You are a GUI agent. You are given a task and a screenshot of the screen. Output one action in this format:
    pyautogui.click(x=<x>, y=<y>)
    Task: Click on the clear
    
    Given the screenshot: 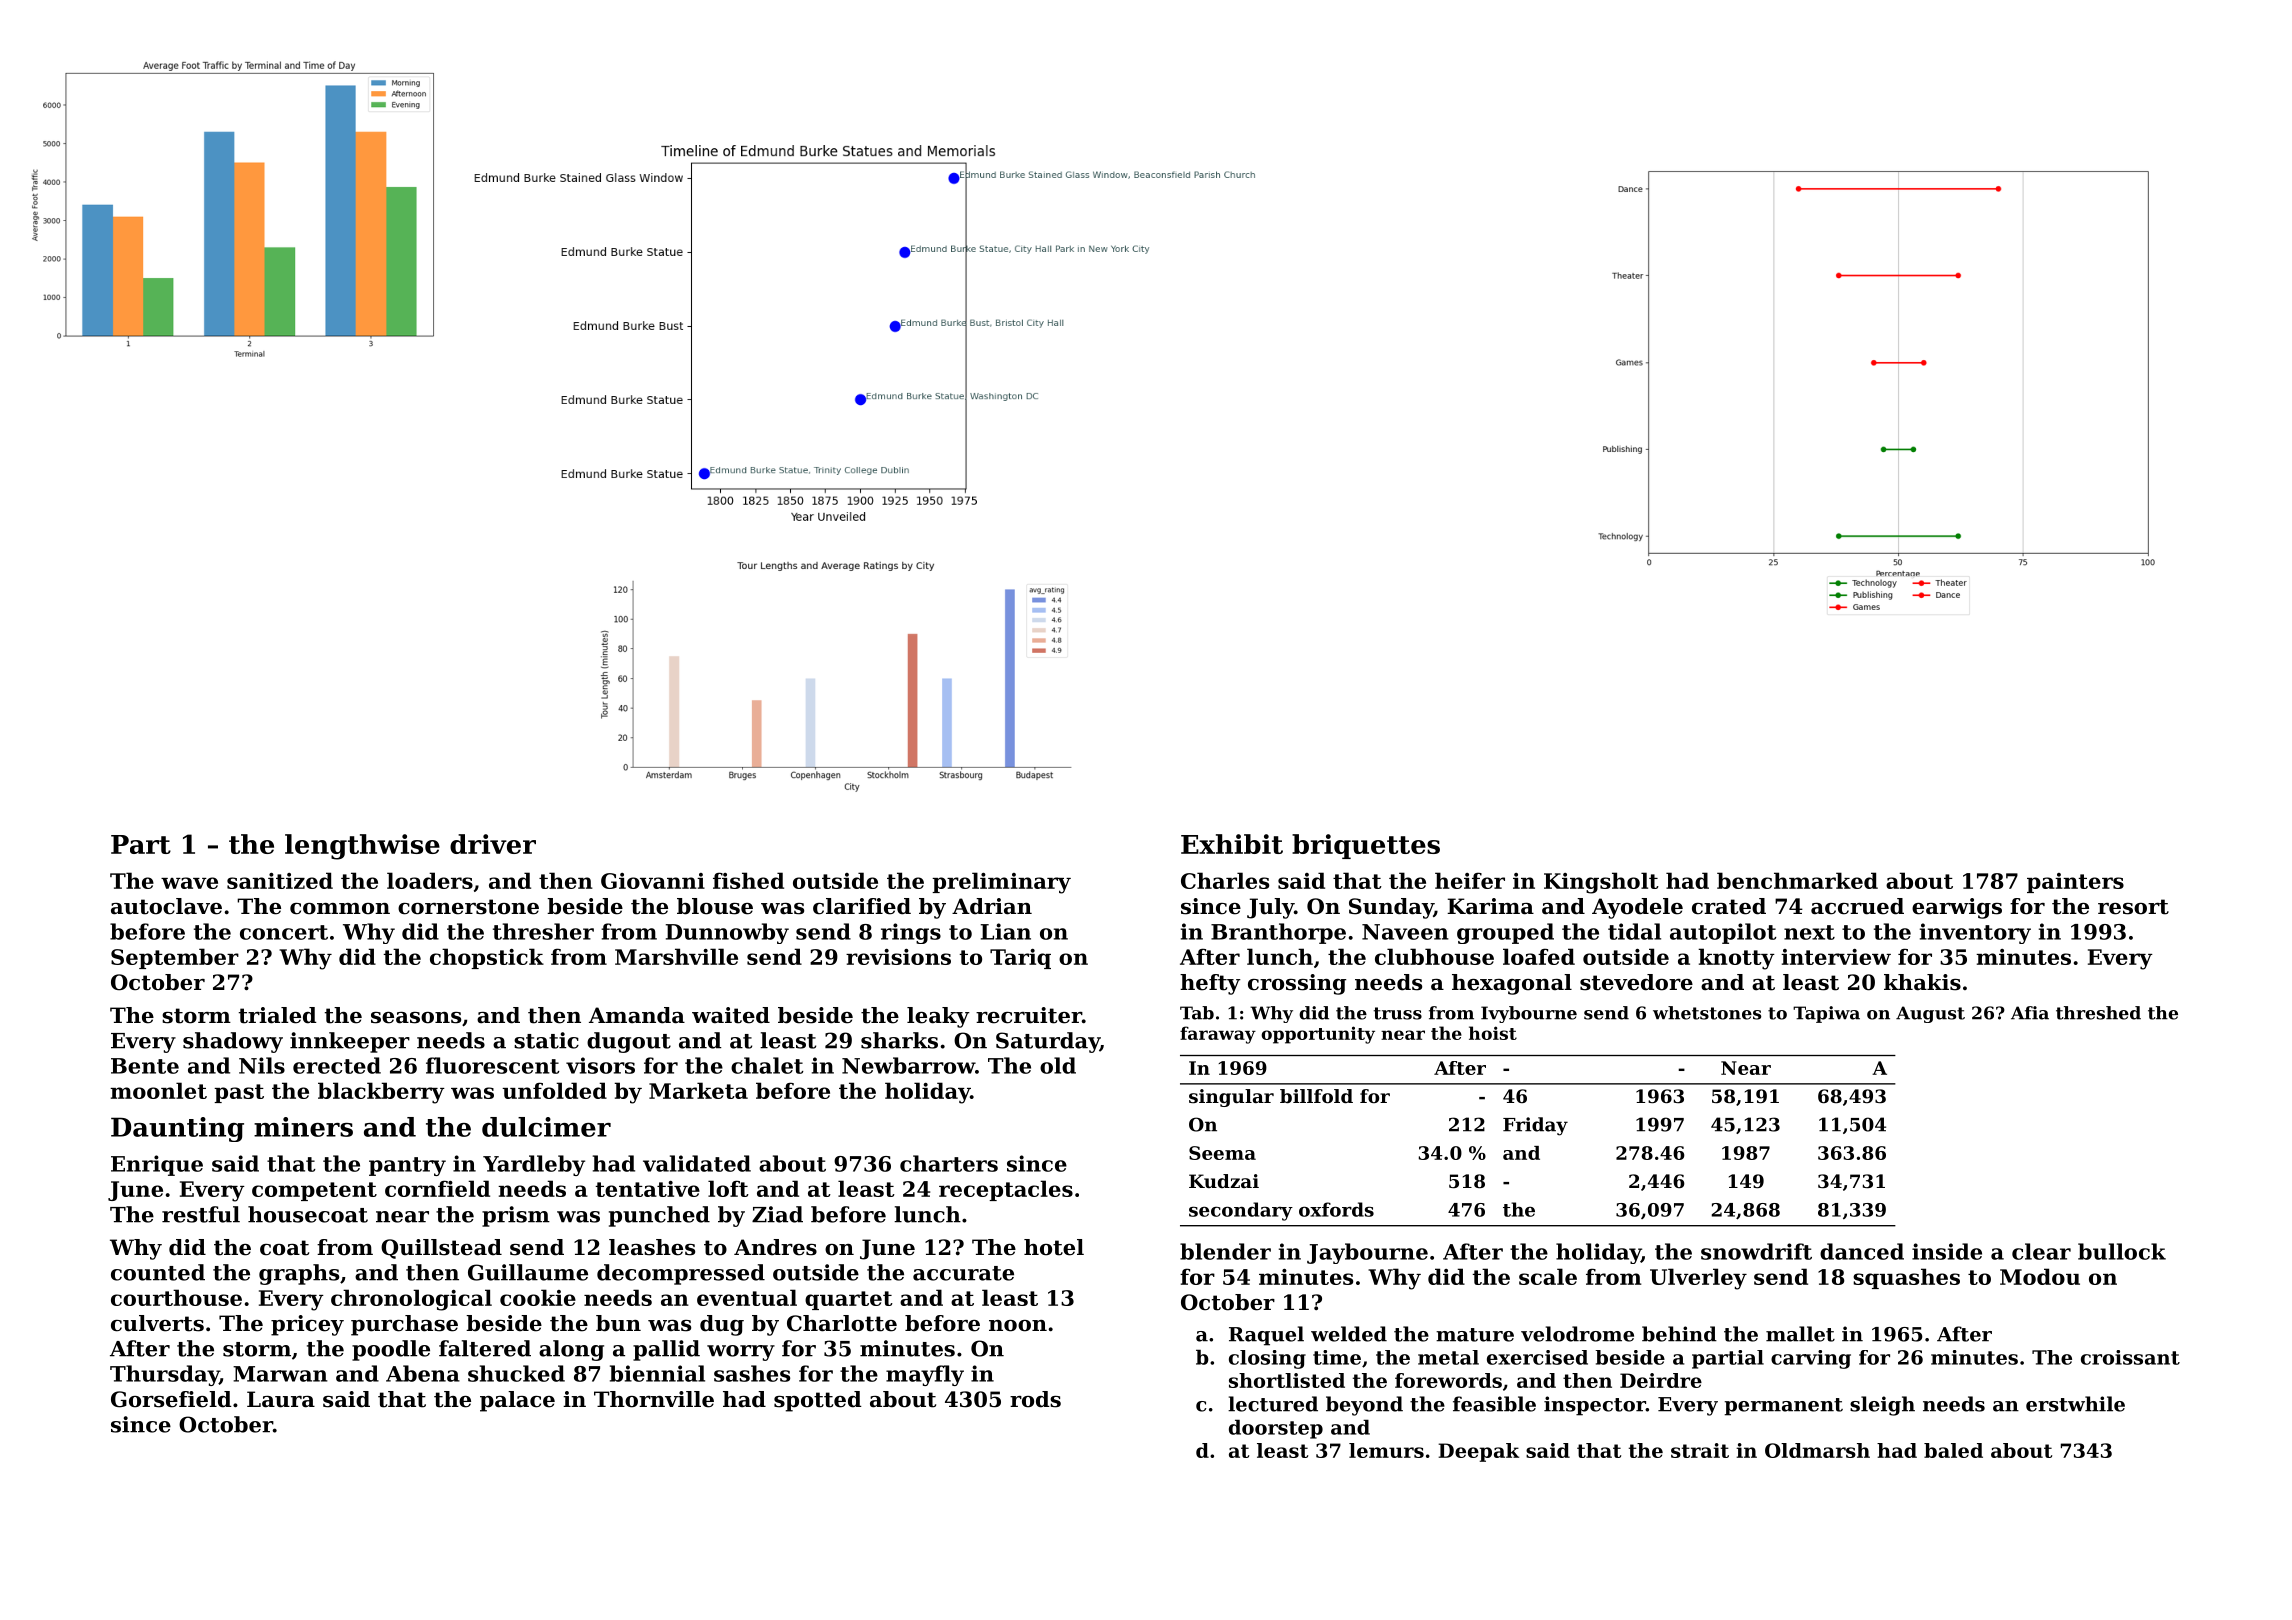 What is the action you would take?
    pyautogui.click(x=2041, y=1251)
